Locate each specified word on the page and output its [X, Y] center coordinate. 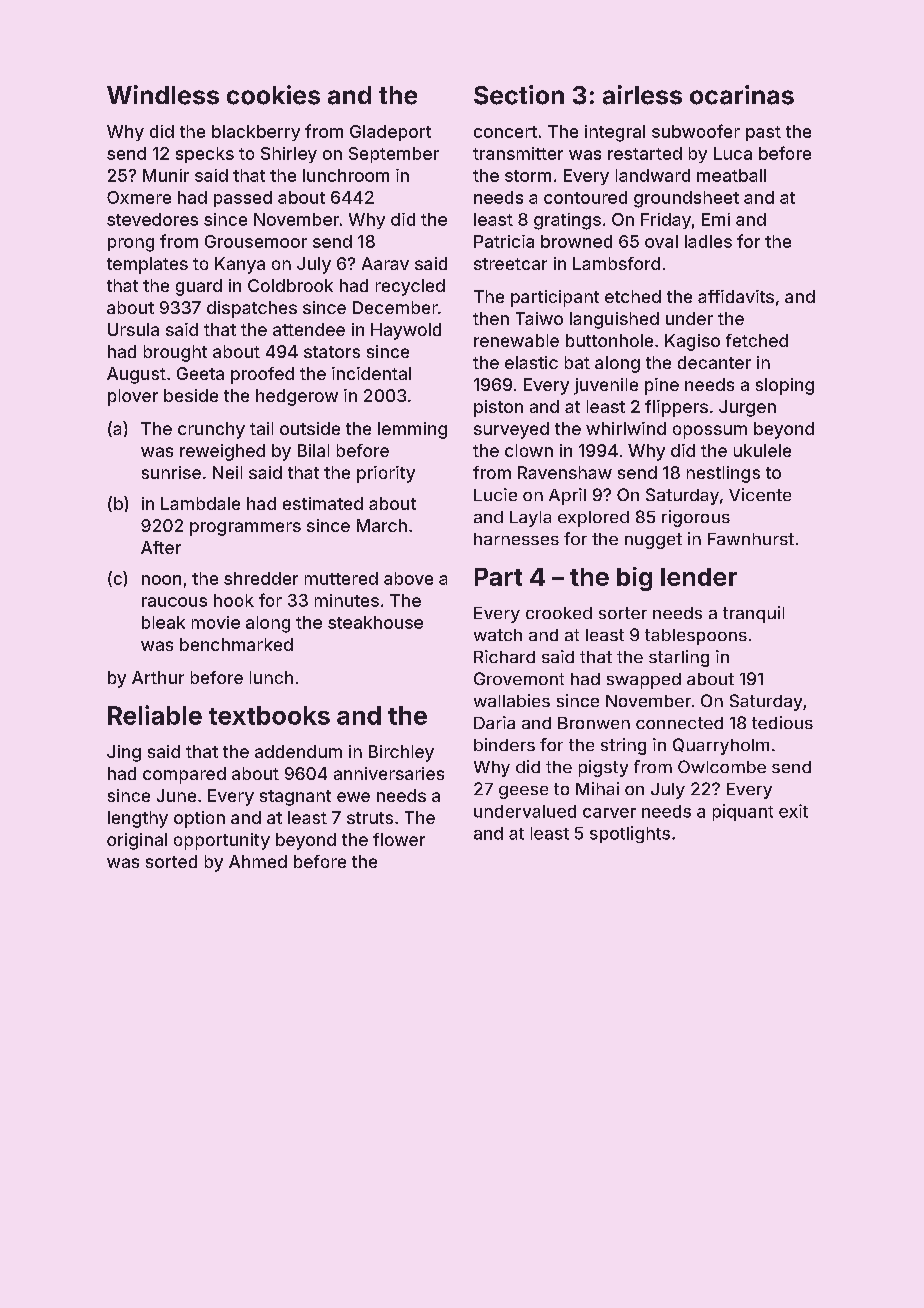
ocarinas [742, 95]
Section [519, 95]
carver [609, 813]
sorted [171, 861]
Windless [163, 95]
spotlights [630, 834]
